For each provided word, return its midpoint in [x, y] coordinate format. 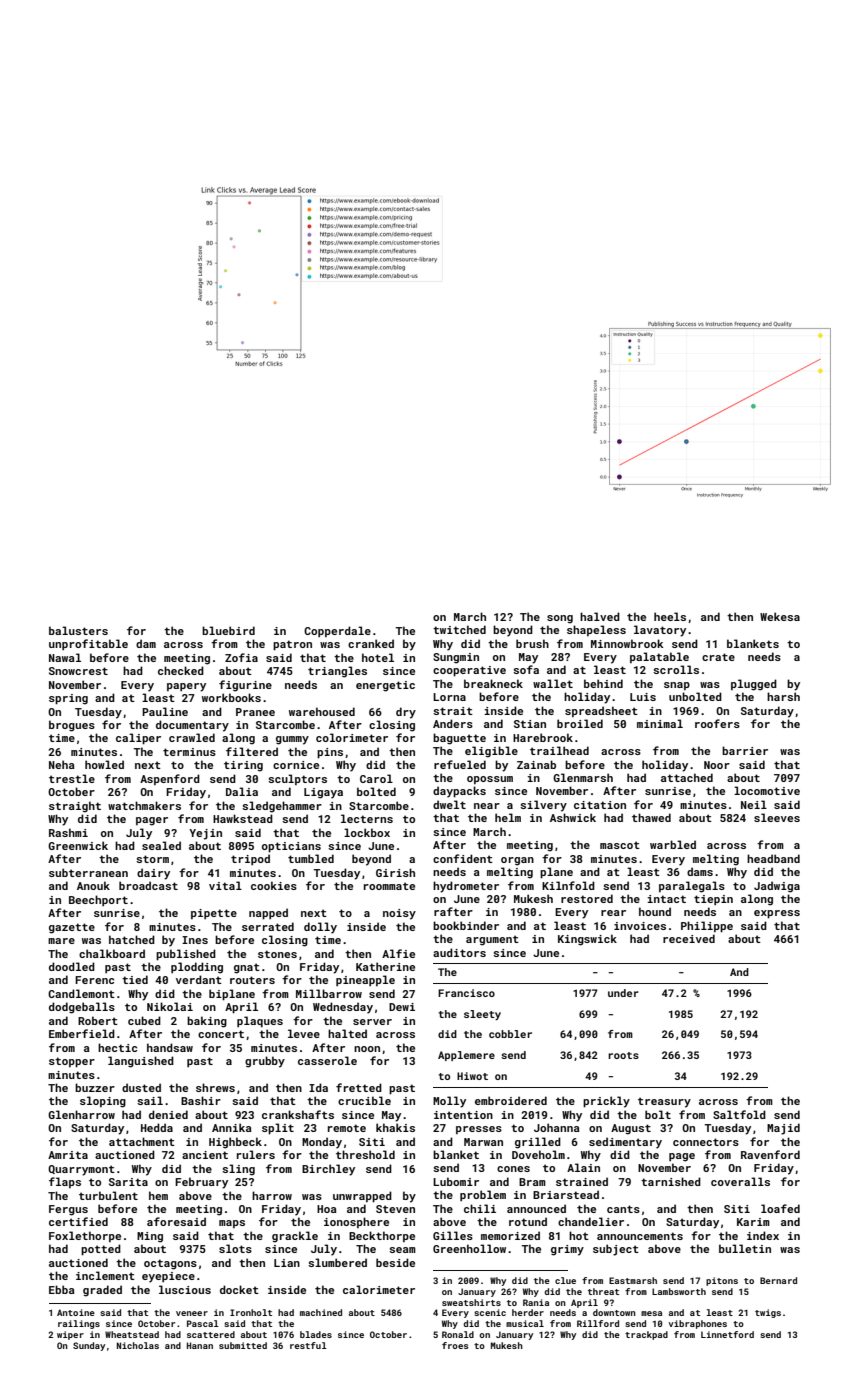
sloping [103, 1102]
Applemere [466, 1056]
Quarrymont [81, 1170]
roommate [389, 886]
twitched [459, 629]
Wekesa [780, 616]
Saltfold [739, 1114]
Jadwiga [777, 887]
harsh [783, 696]
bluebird [228, 630]
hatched [132, 939]
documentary [192, 726]
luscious [185, 1289]
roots [623, 1055]
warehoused [322, 711]
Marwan [483, 1142]
